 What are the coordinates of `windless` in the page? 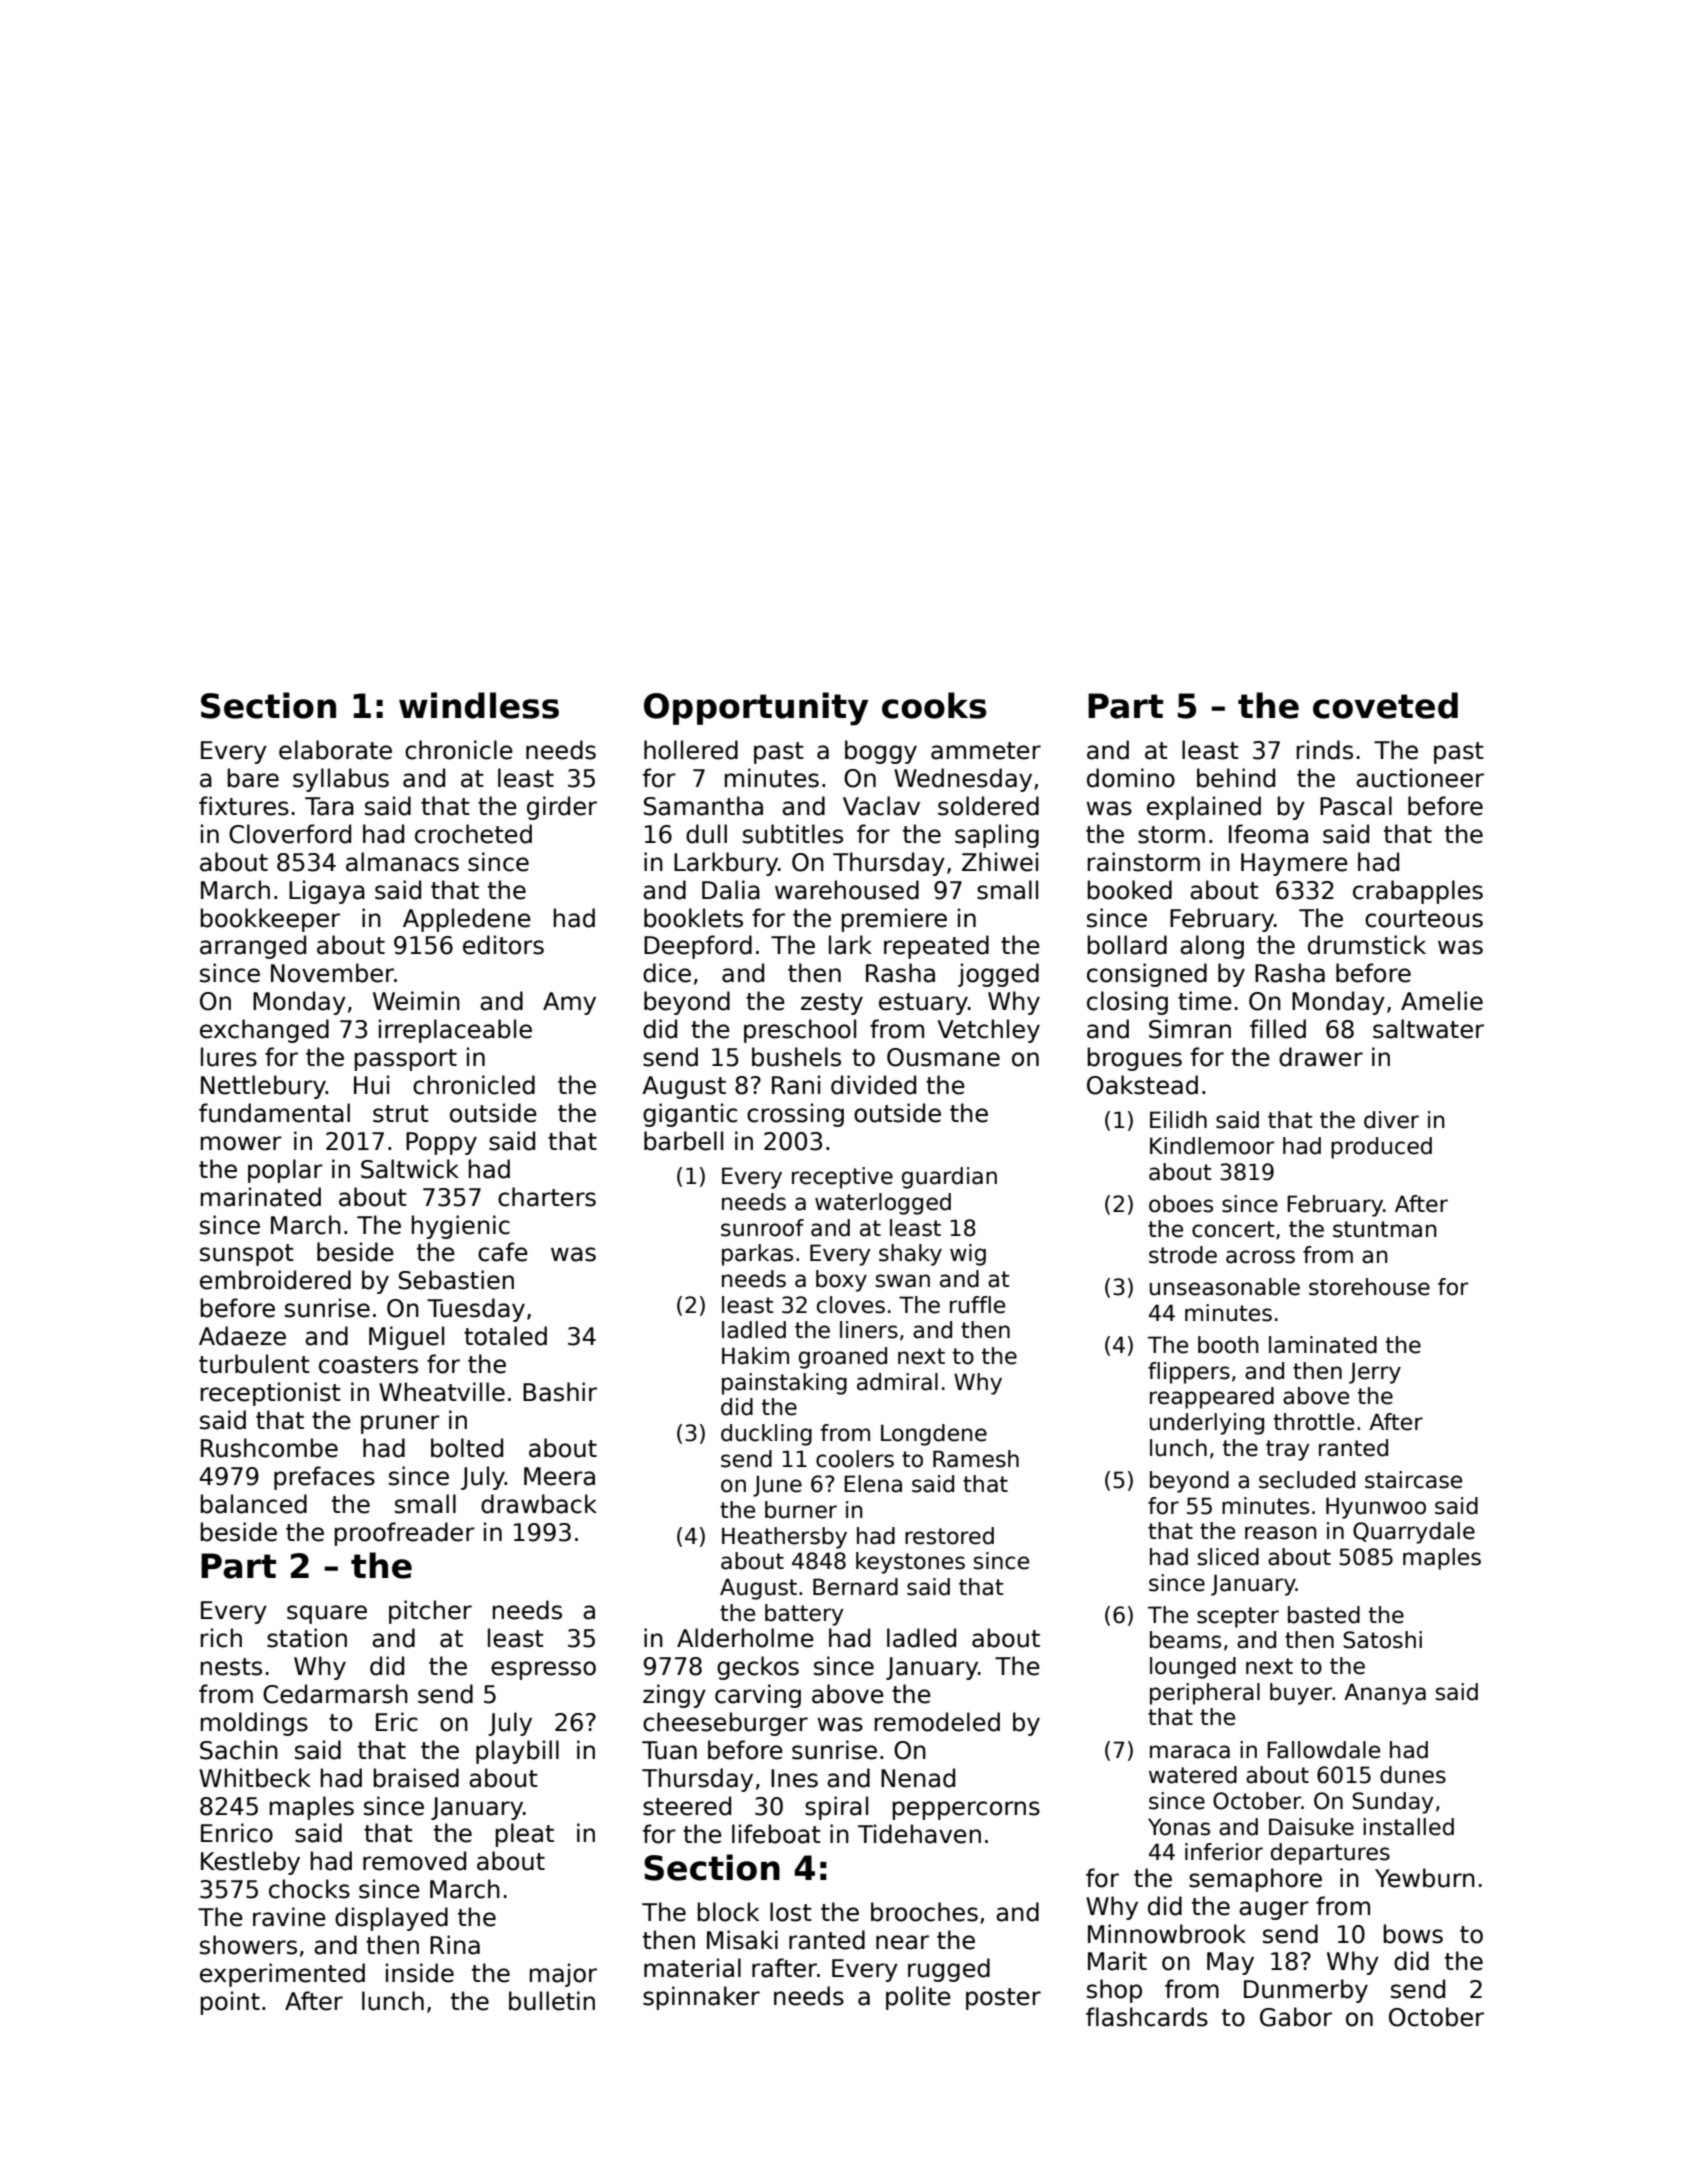 It's located at (479, 705).
